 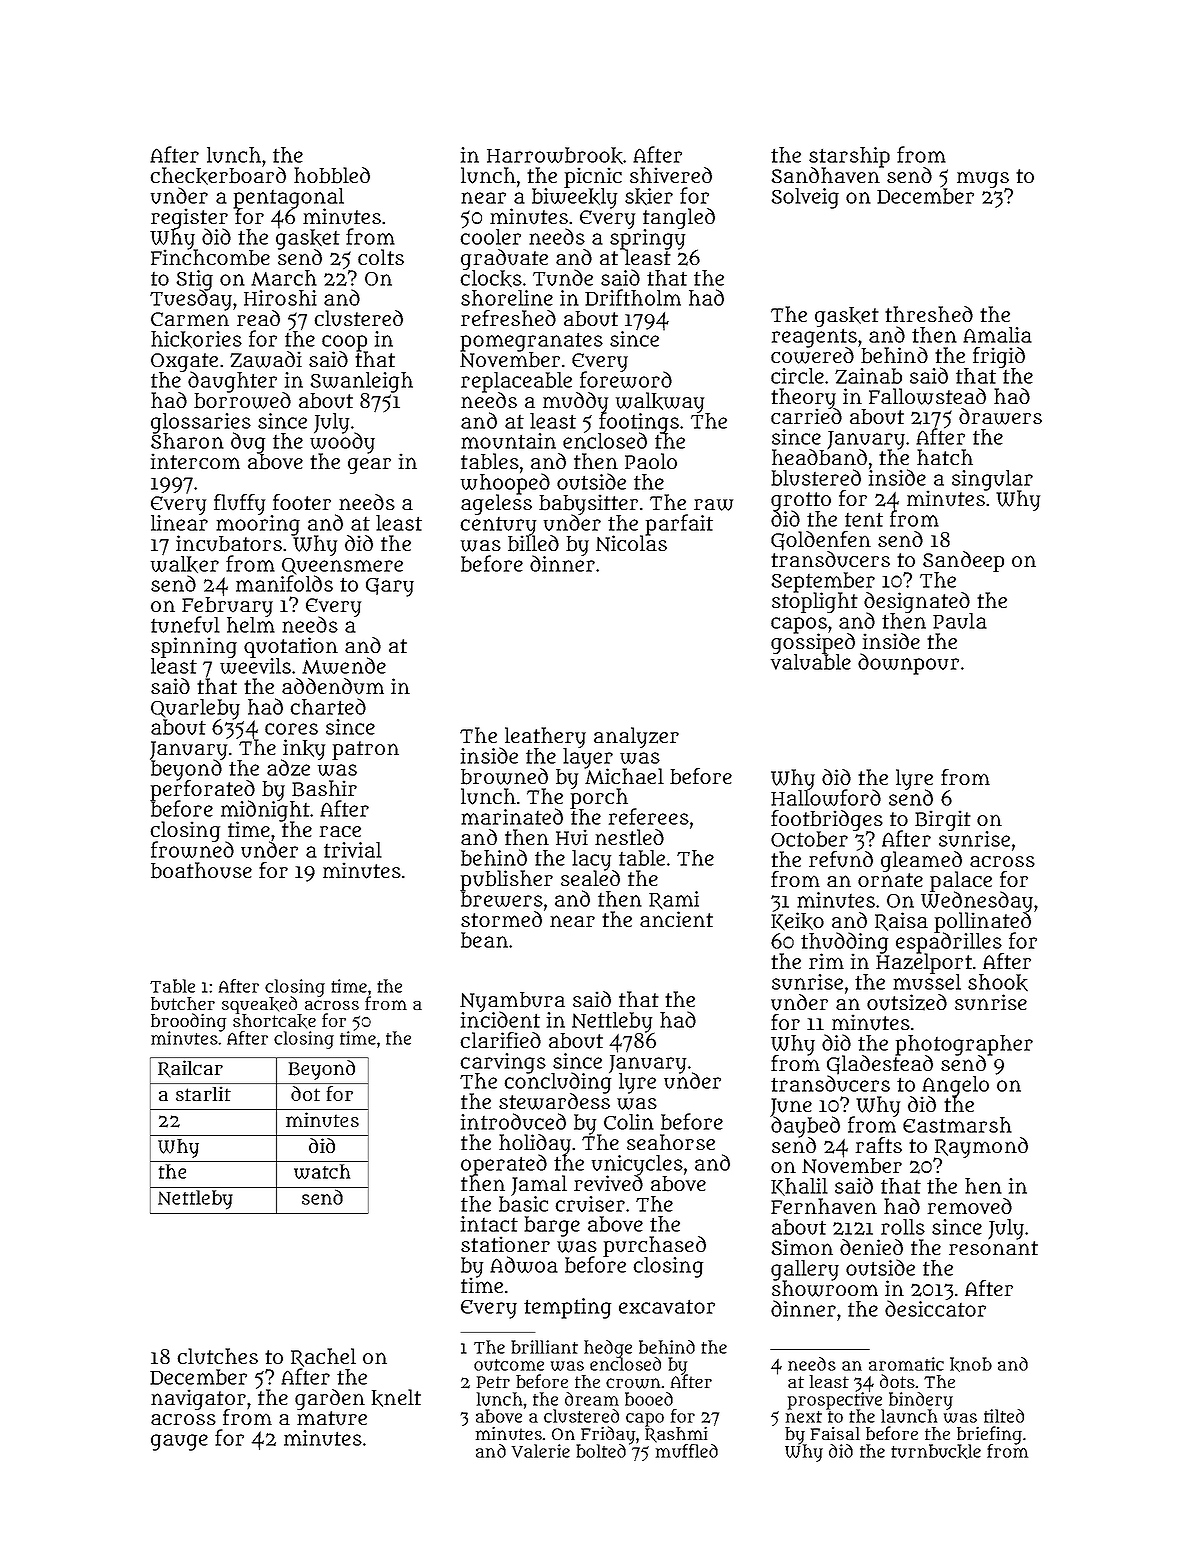 What do you see at coordinates (555, 155) in the document?
I see `Harrowbrook` at bounding box center [555, 155].
